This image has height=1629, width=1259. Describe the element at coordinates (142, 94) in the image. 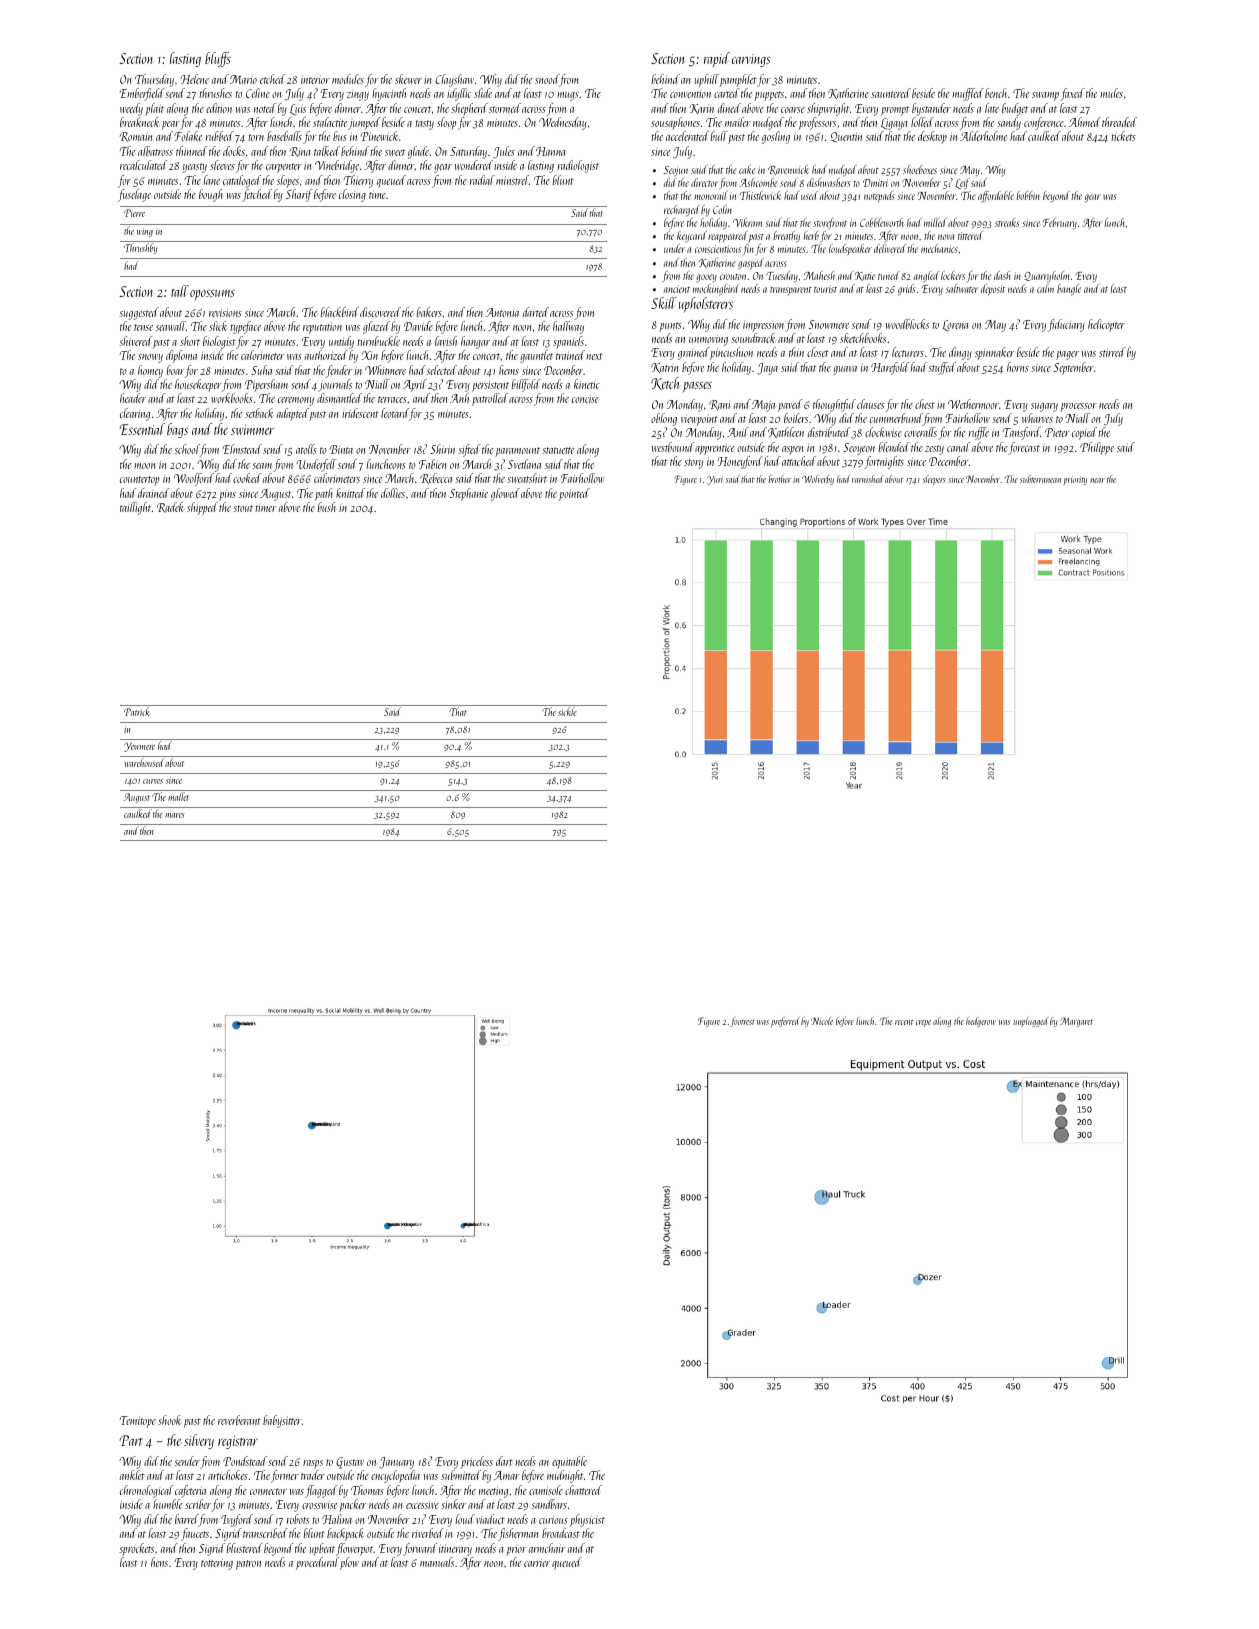

I see `Emberfield` at that location.
